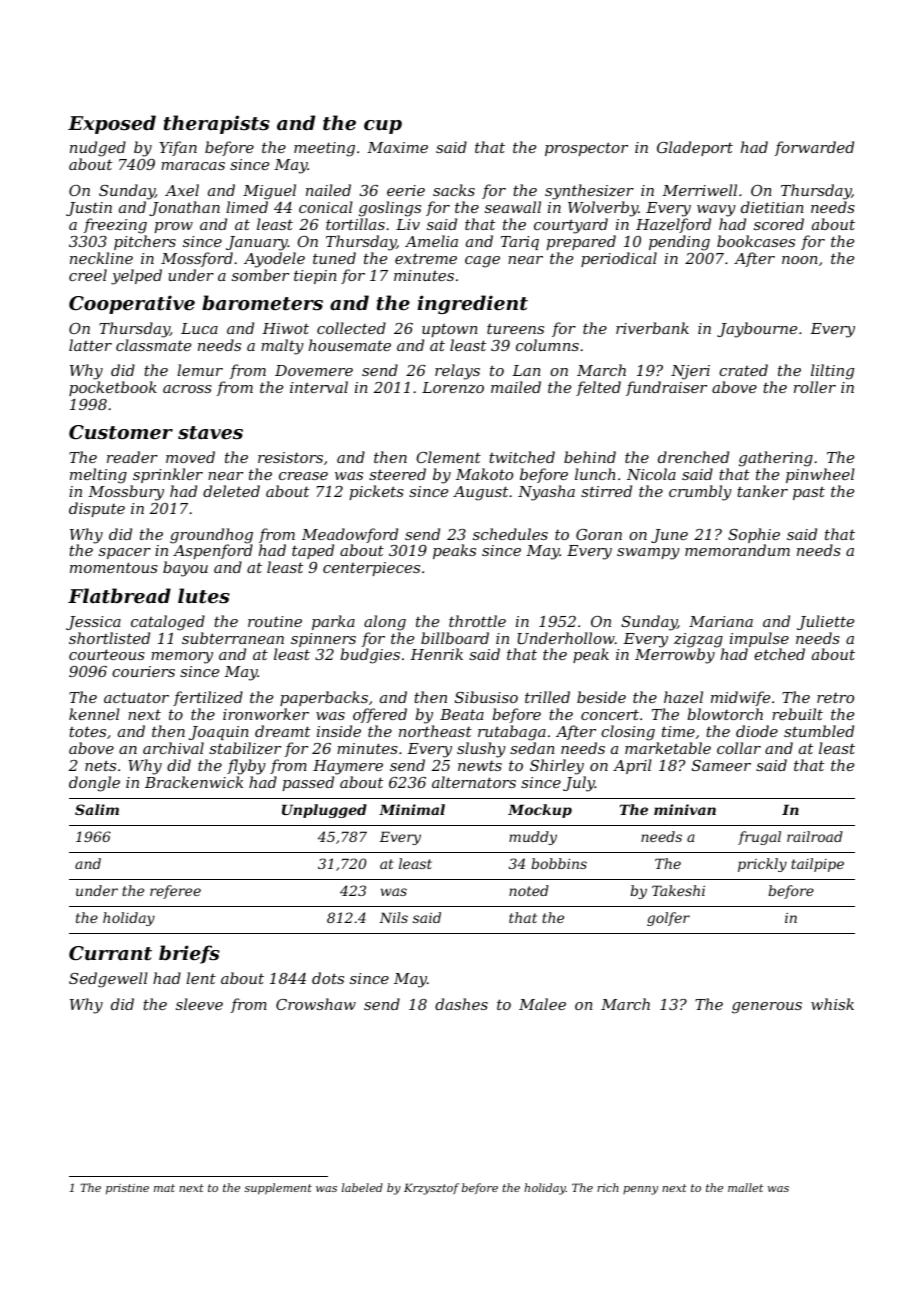 The width and height of the screenshot is (924, 1308). I want to click on uptown, so click(450, 330).
